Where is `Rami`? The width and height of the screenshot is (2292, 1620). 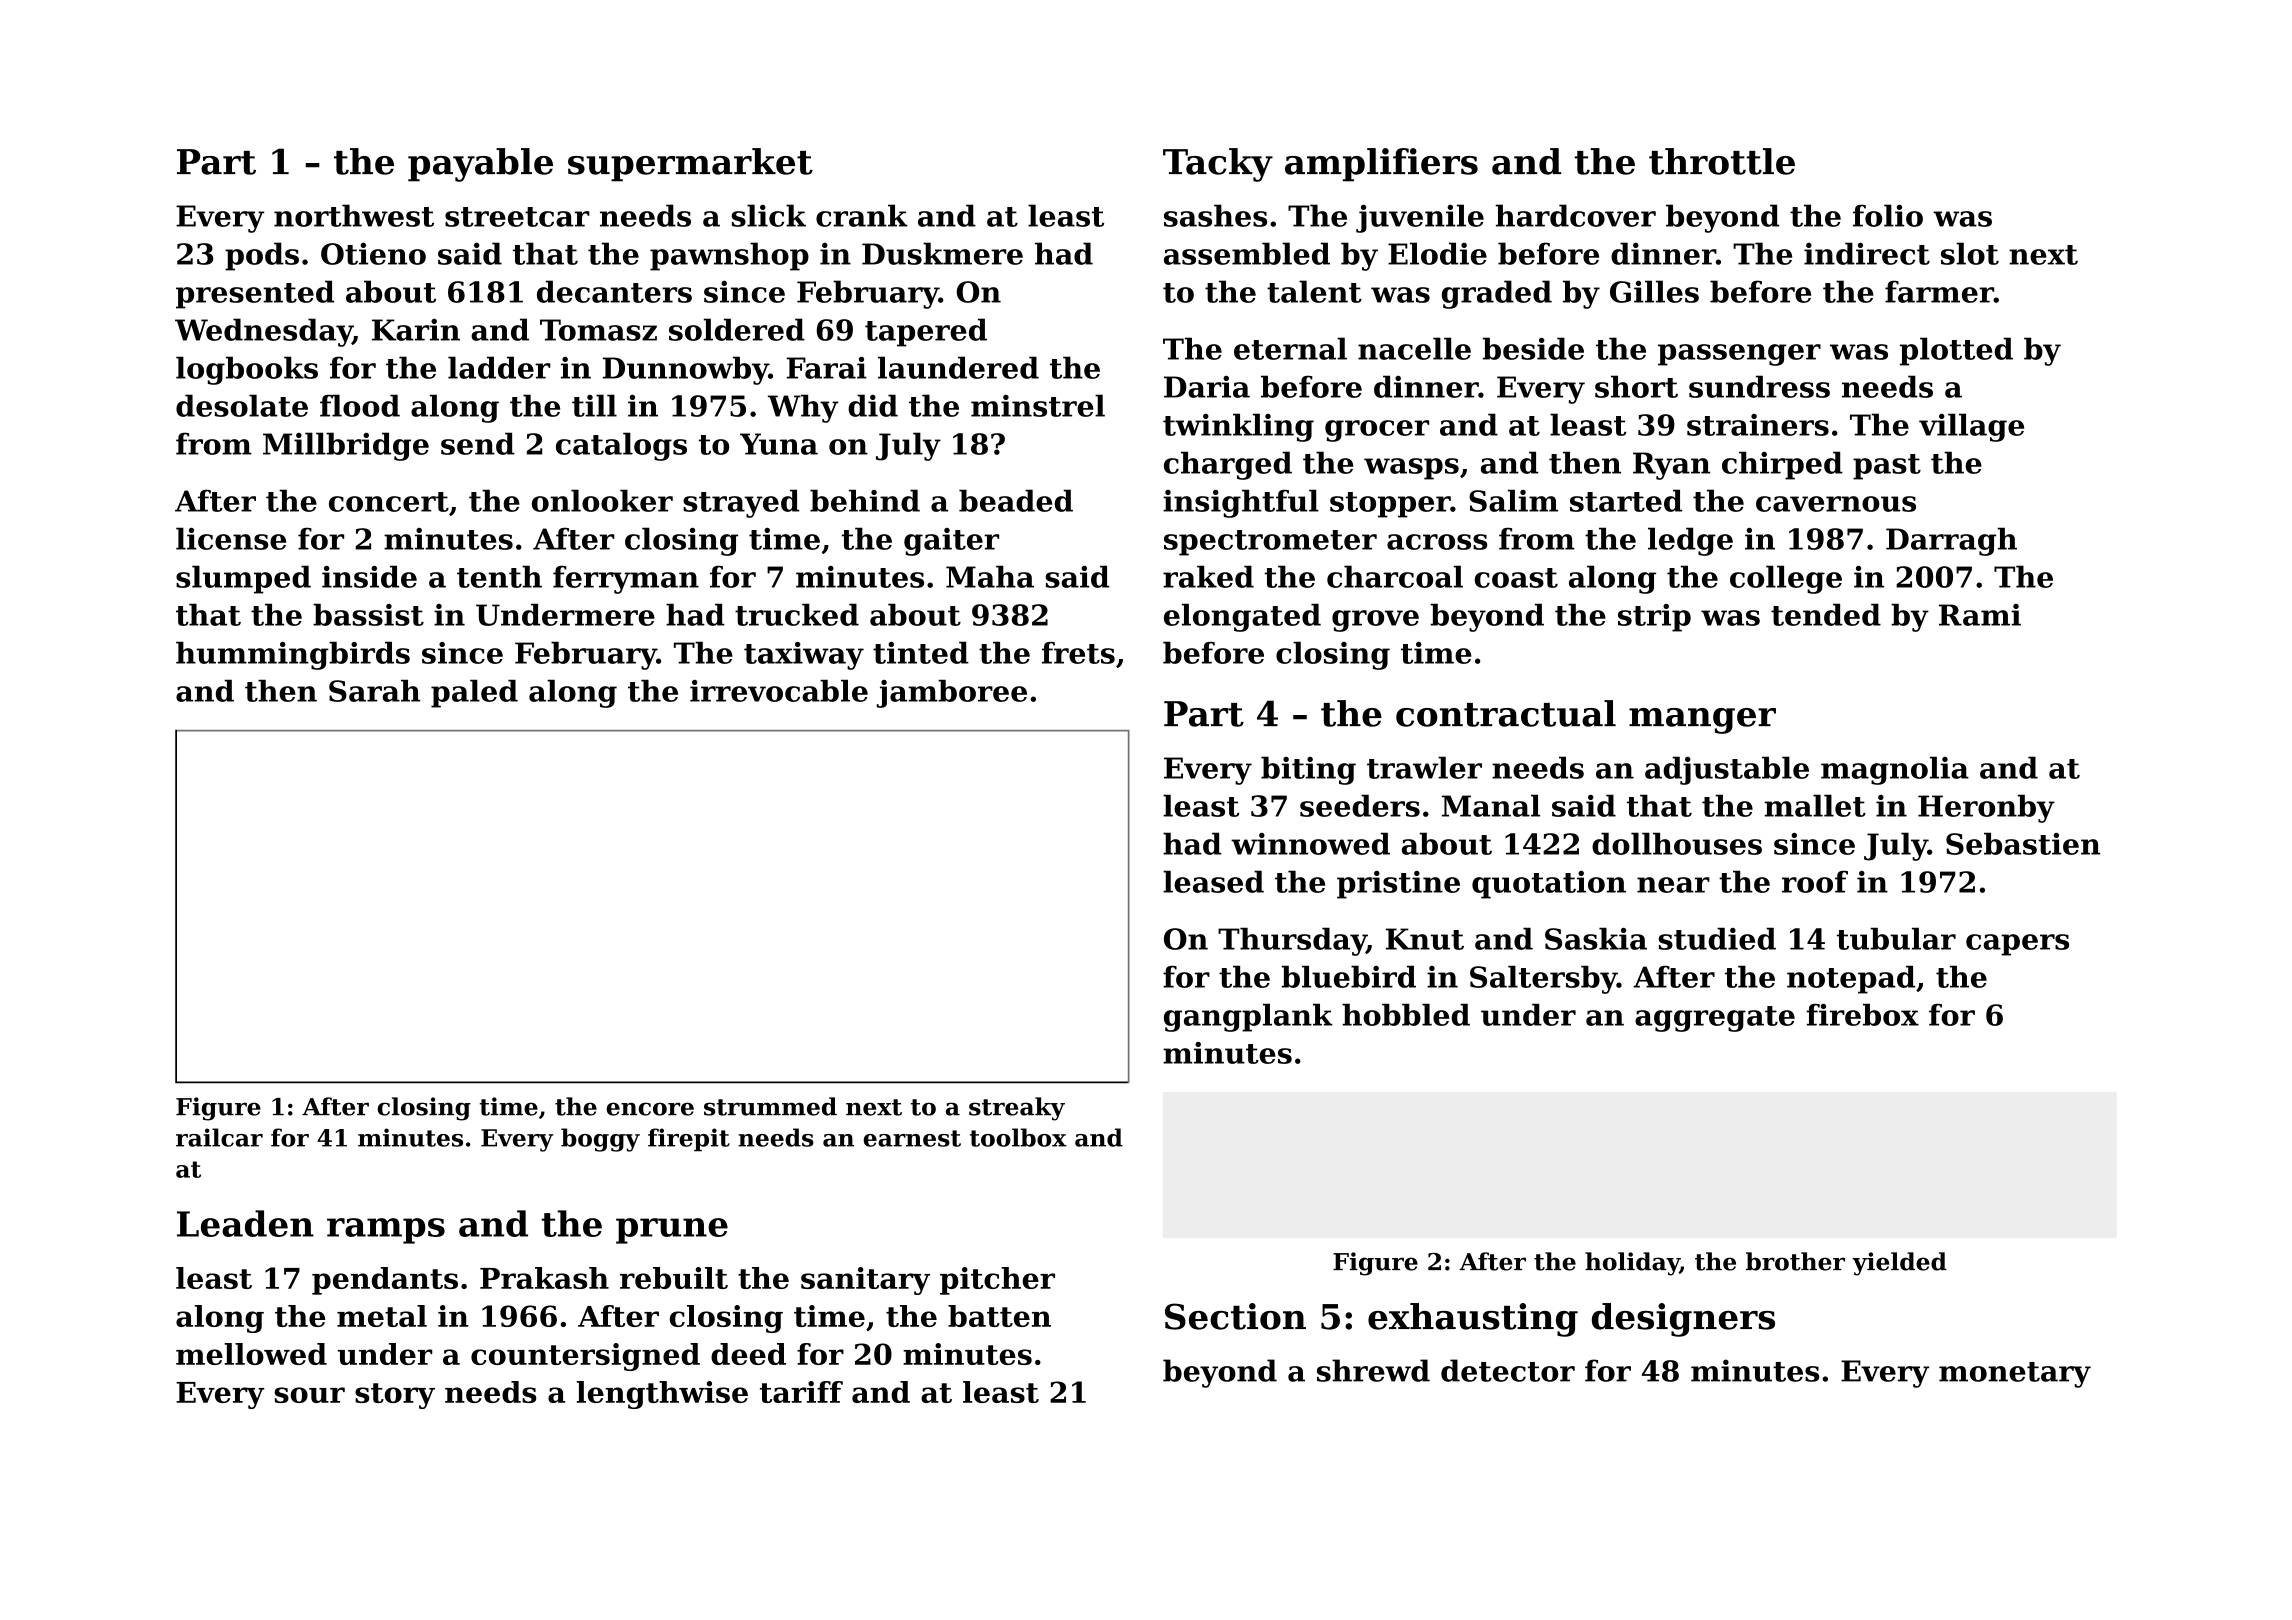 Rami is located at coordinates (1980, 615).
